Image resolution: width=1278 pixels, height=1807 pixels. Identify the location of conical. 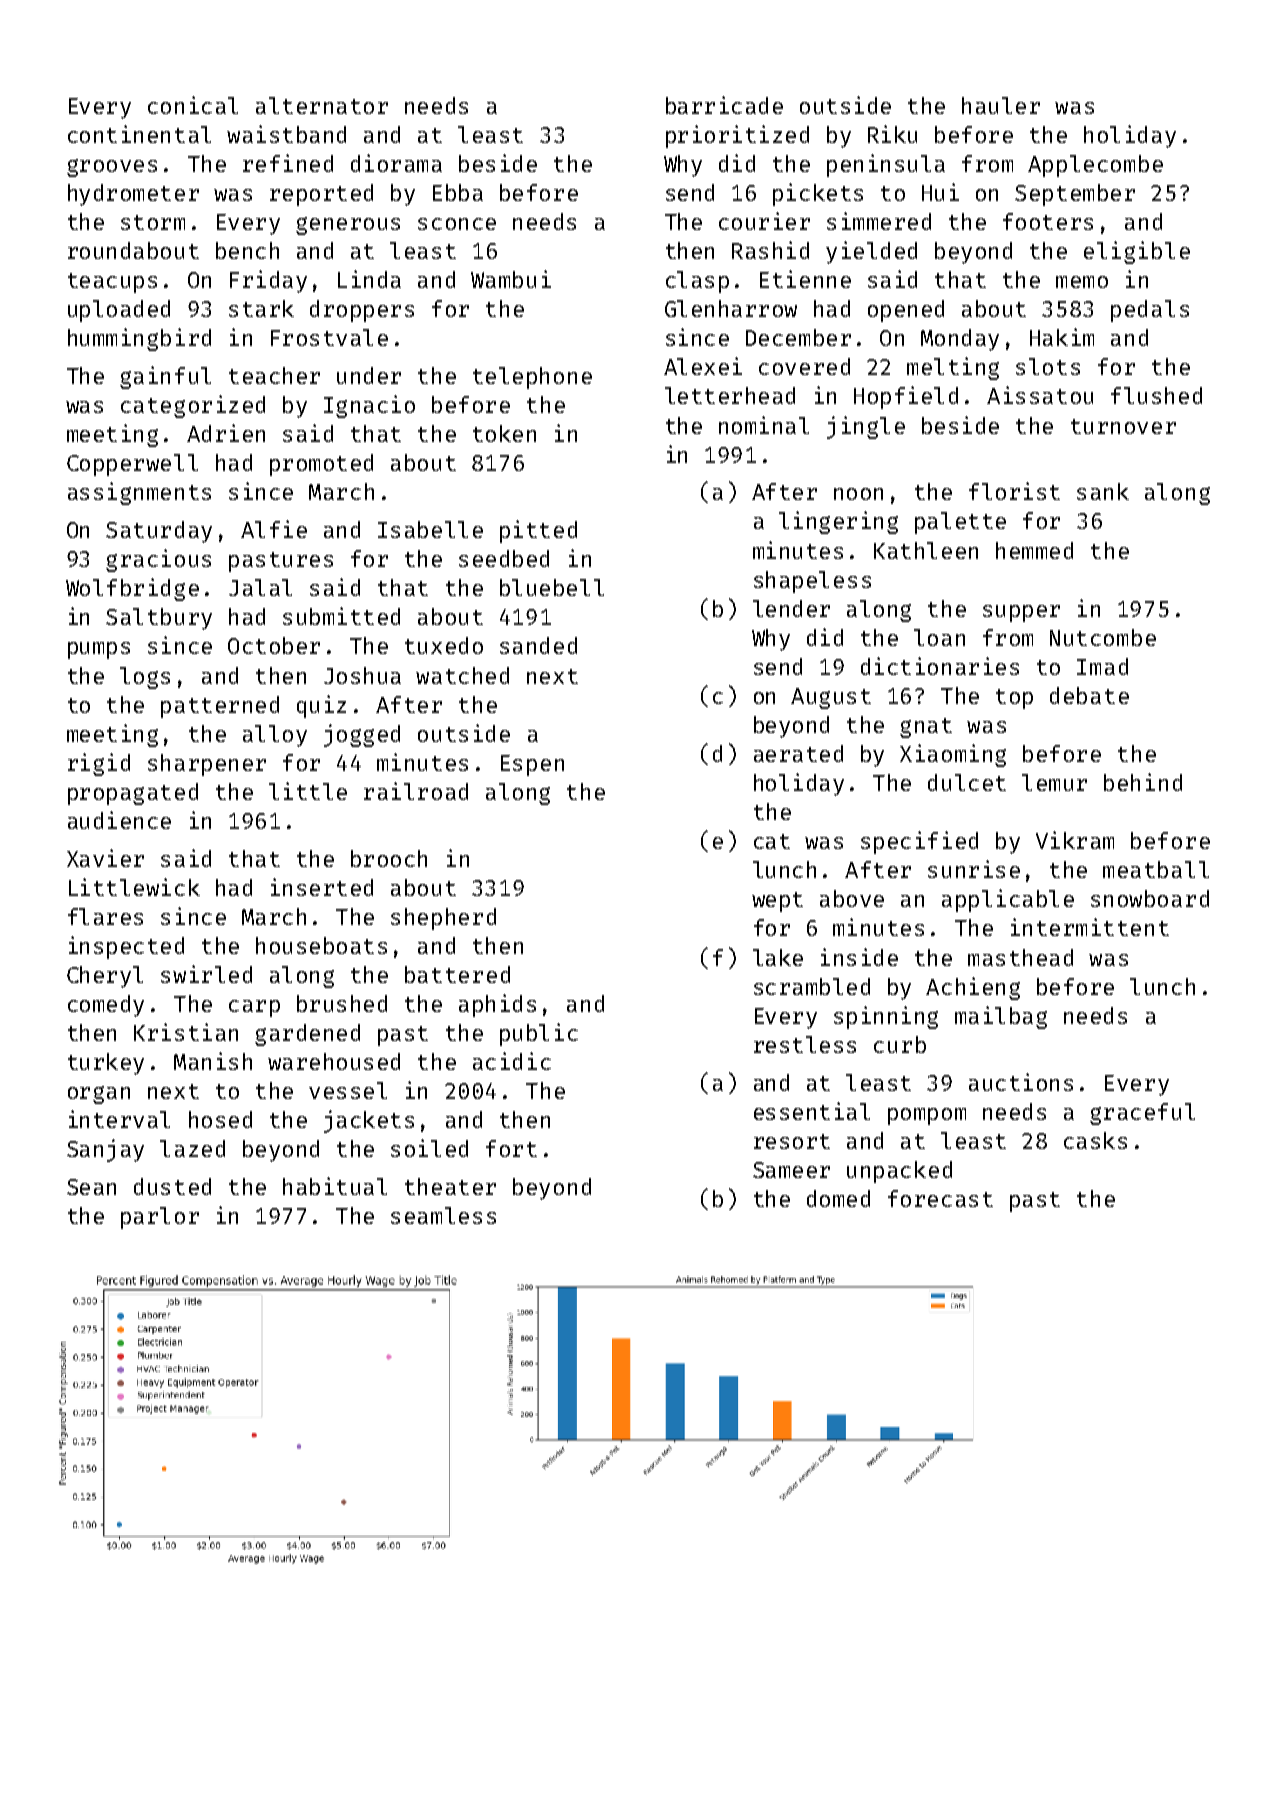
(193, 105).
